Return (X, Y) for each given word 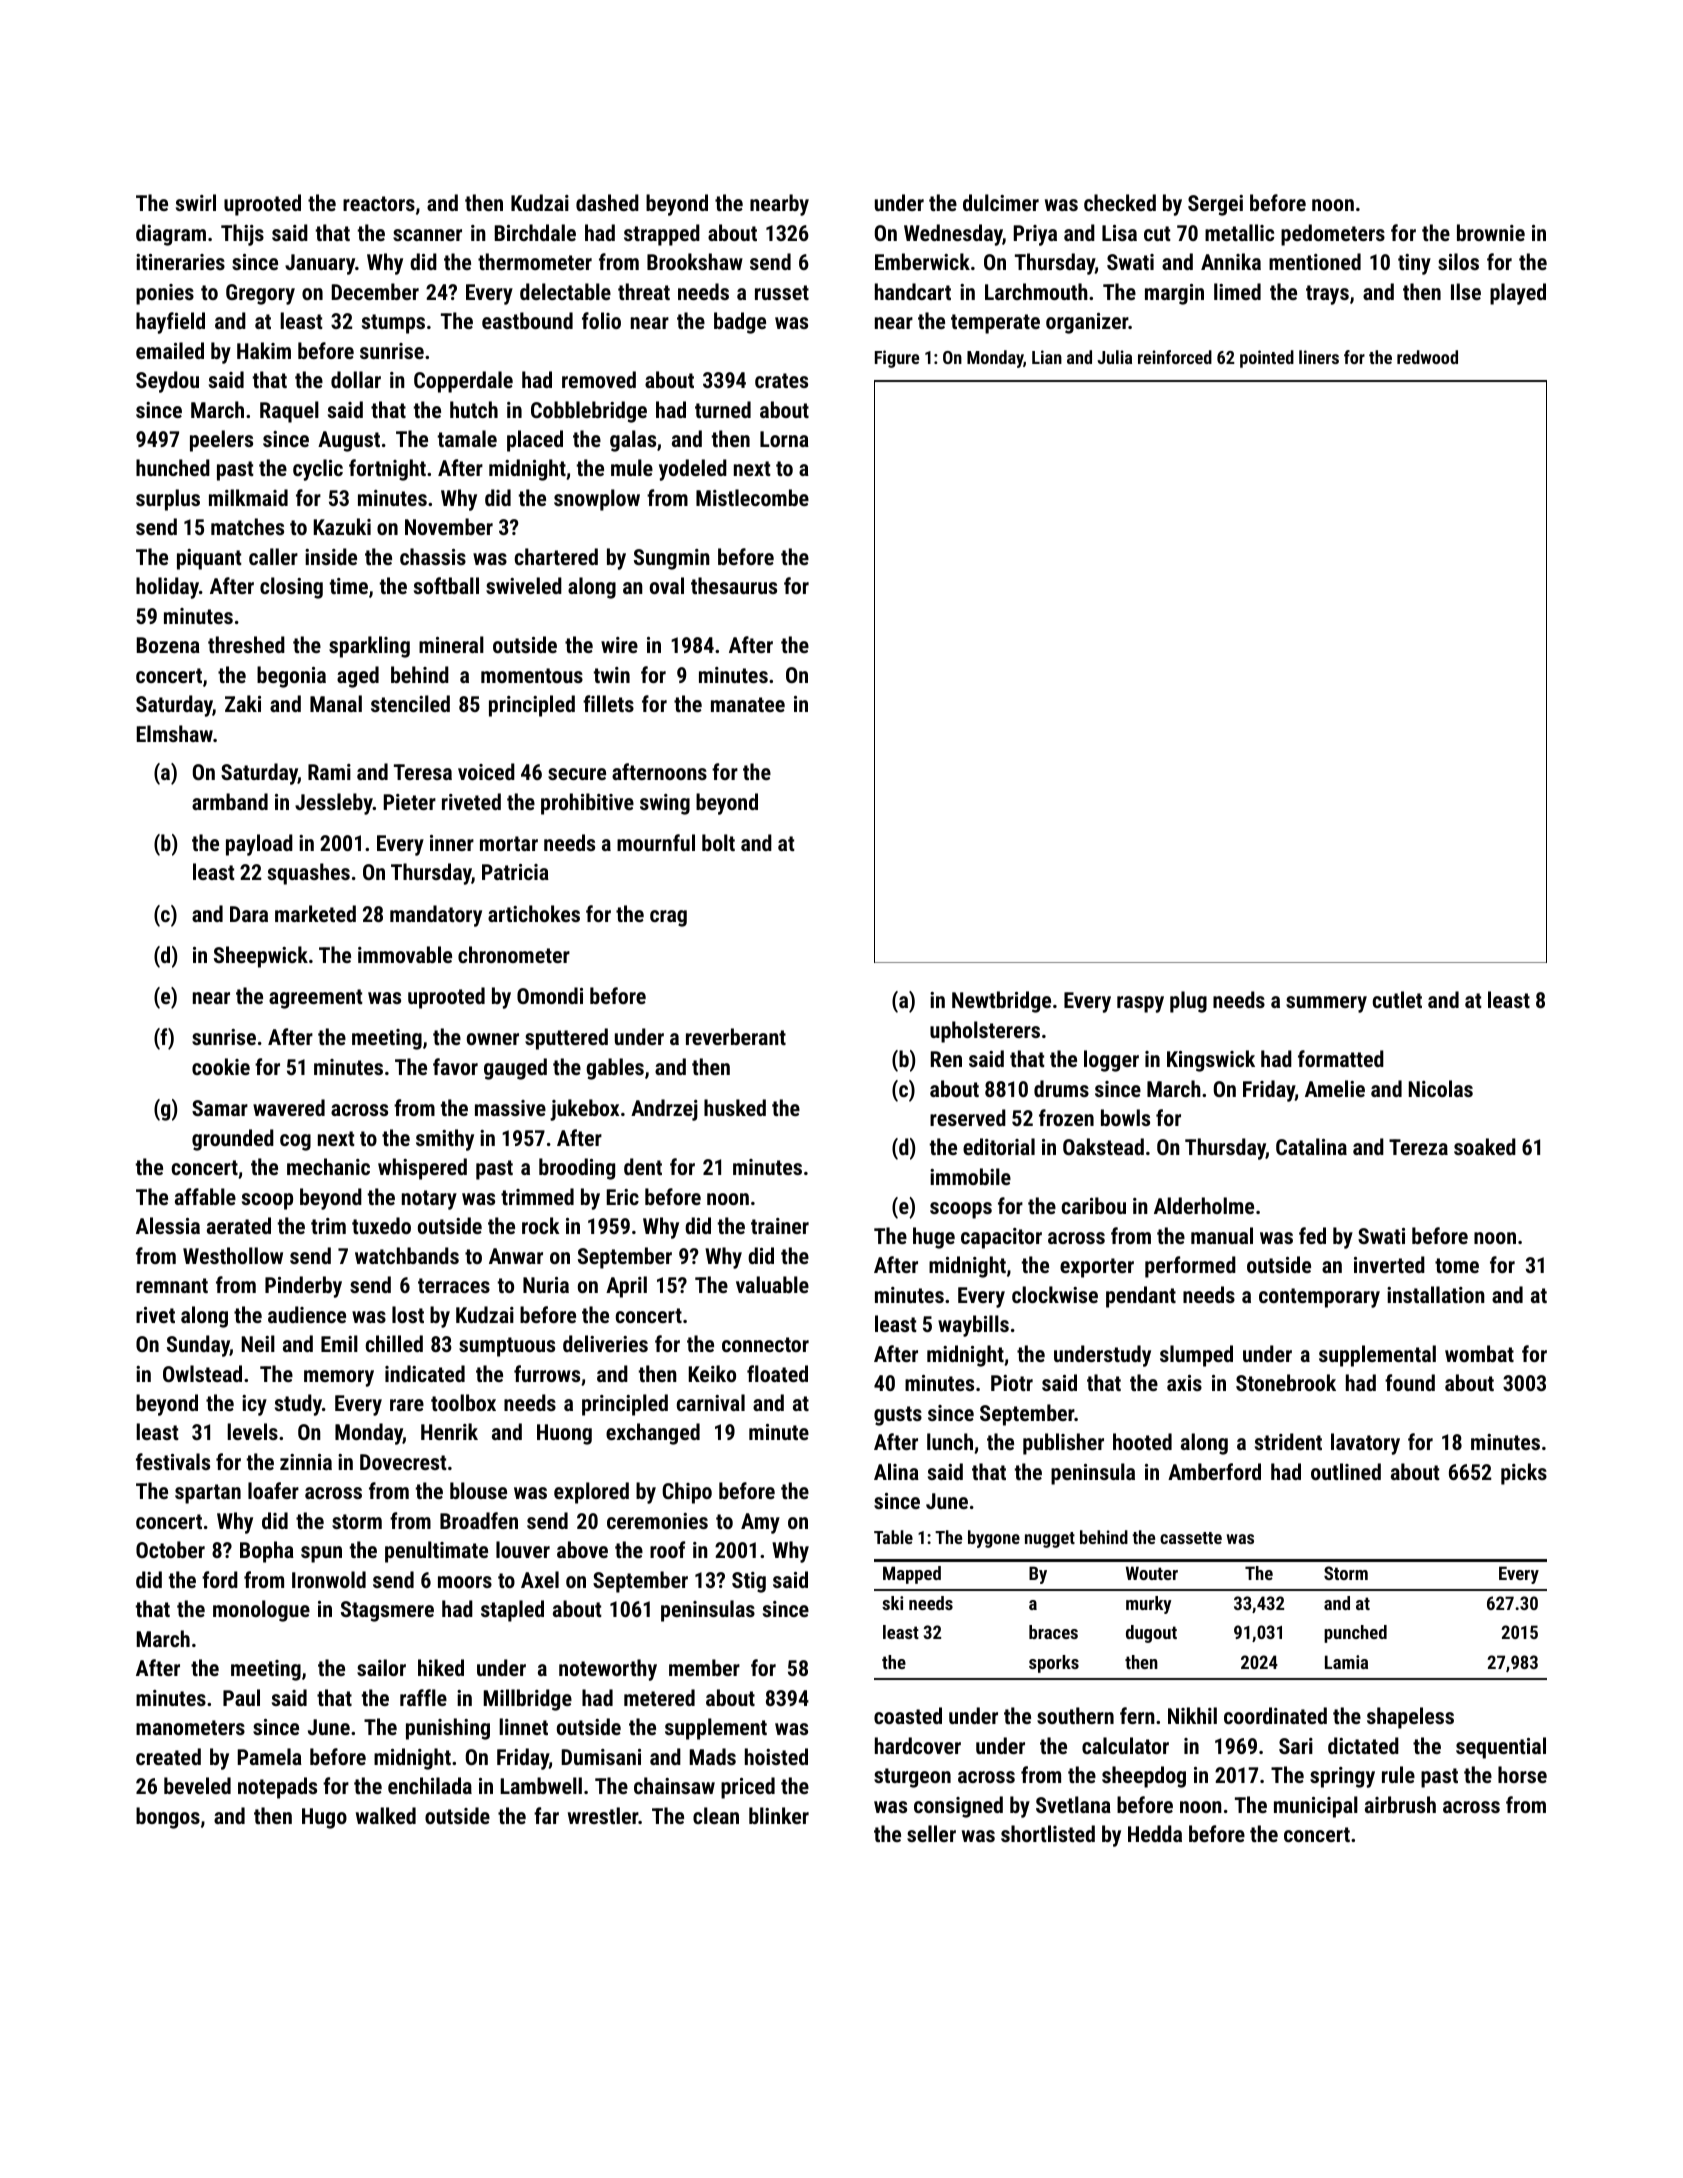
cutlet (1397, 999)
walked (386, 1815)
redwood (1427, 357)
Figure (897, 359)
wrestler (603, 1815)
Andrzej (664, 1110)
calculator (1125, 1745)
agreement (316, 999)
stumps (393, 324)
